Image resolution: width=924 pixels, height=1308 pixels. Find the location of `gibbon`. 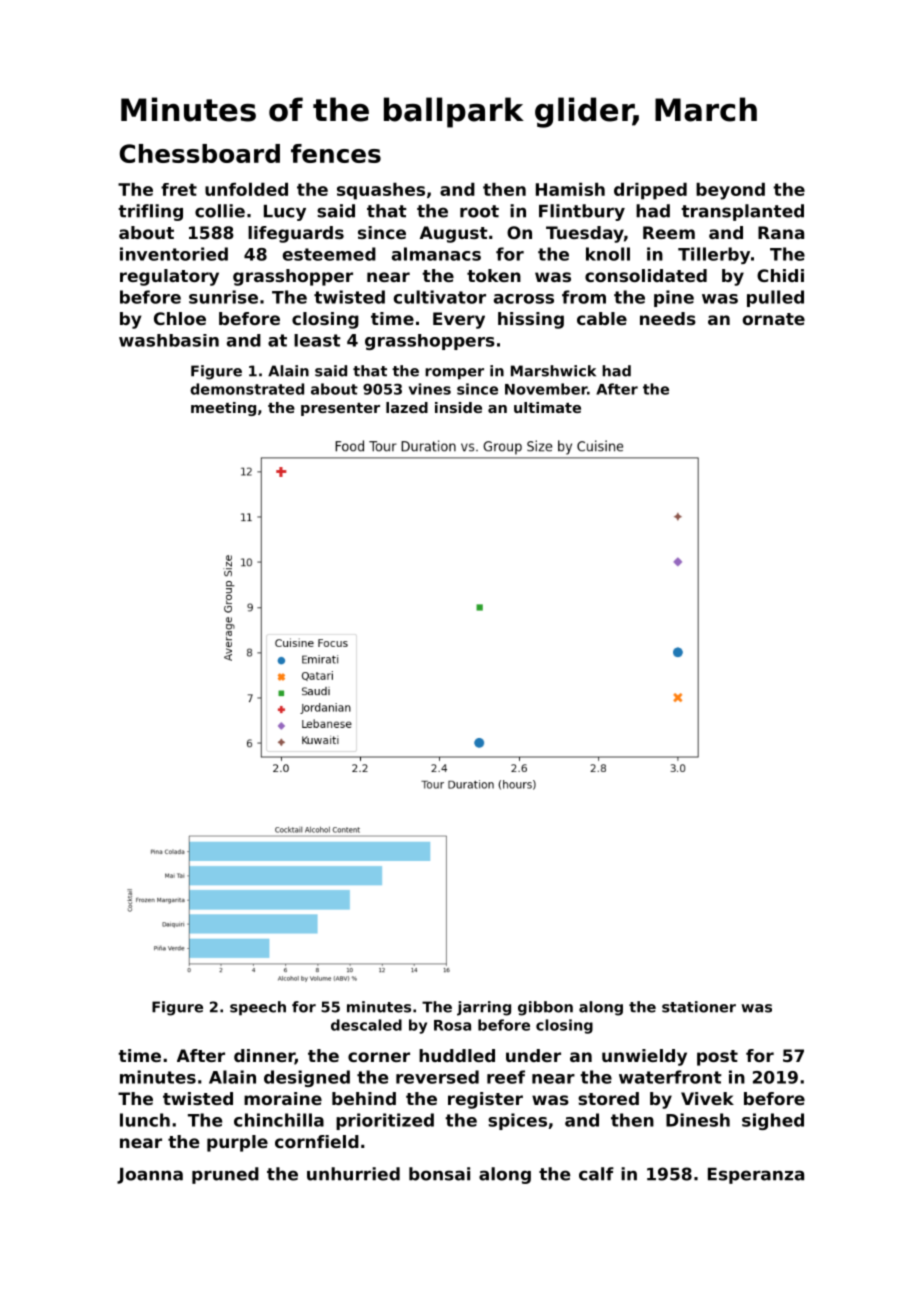

gibbon is located at coordinates (545, 1008).
